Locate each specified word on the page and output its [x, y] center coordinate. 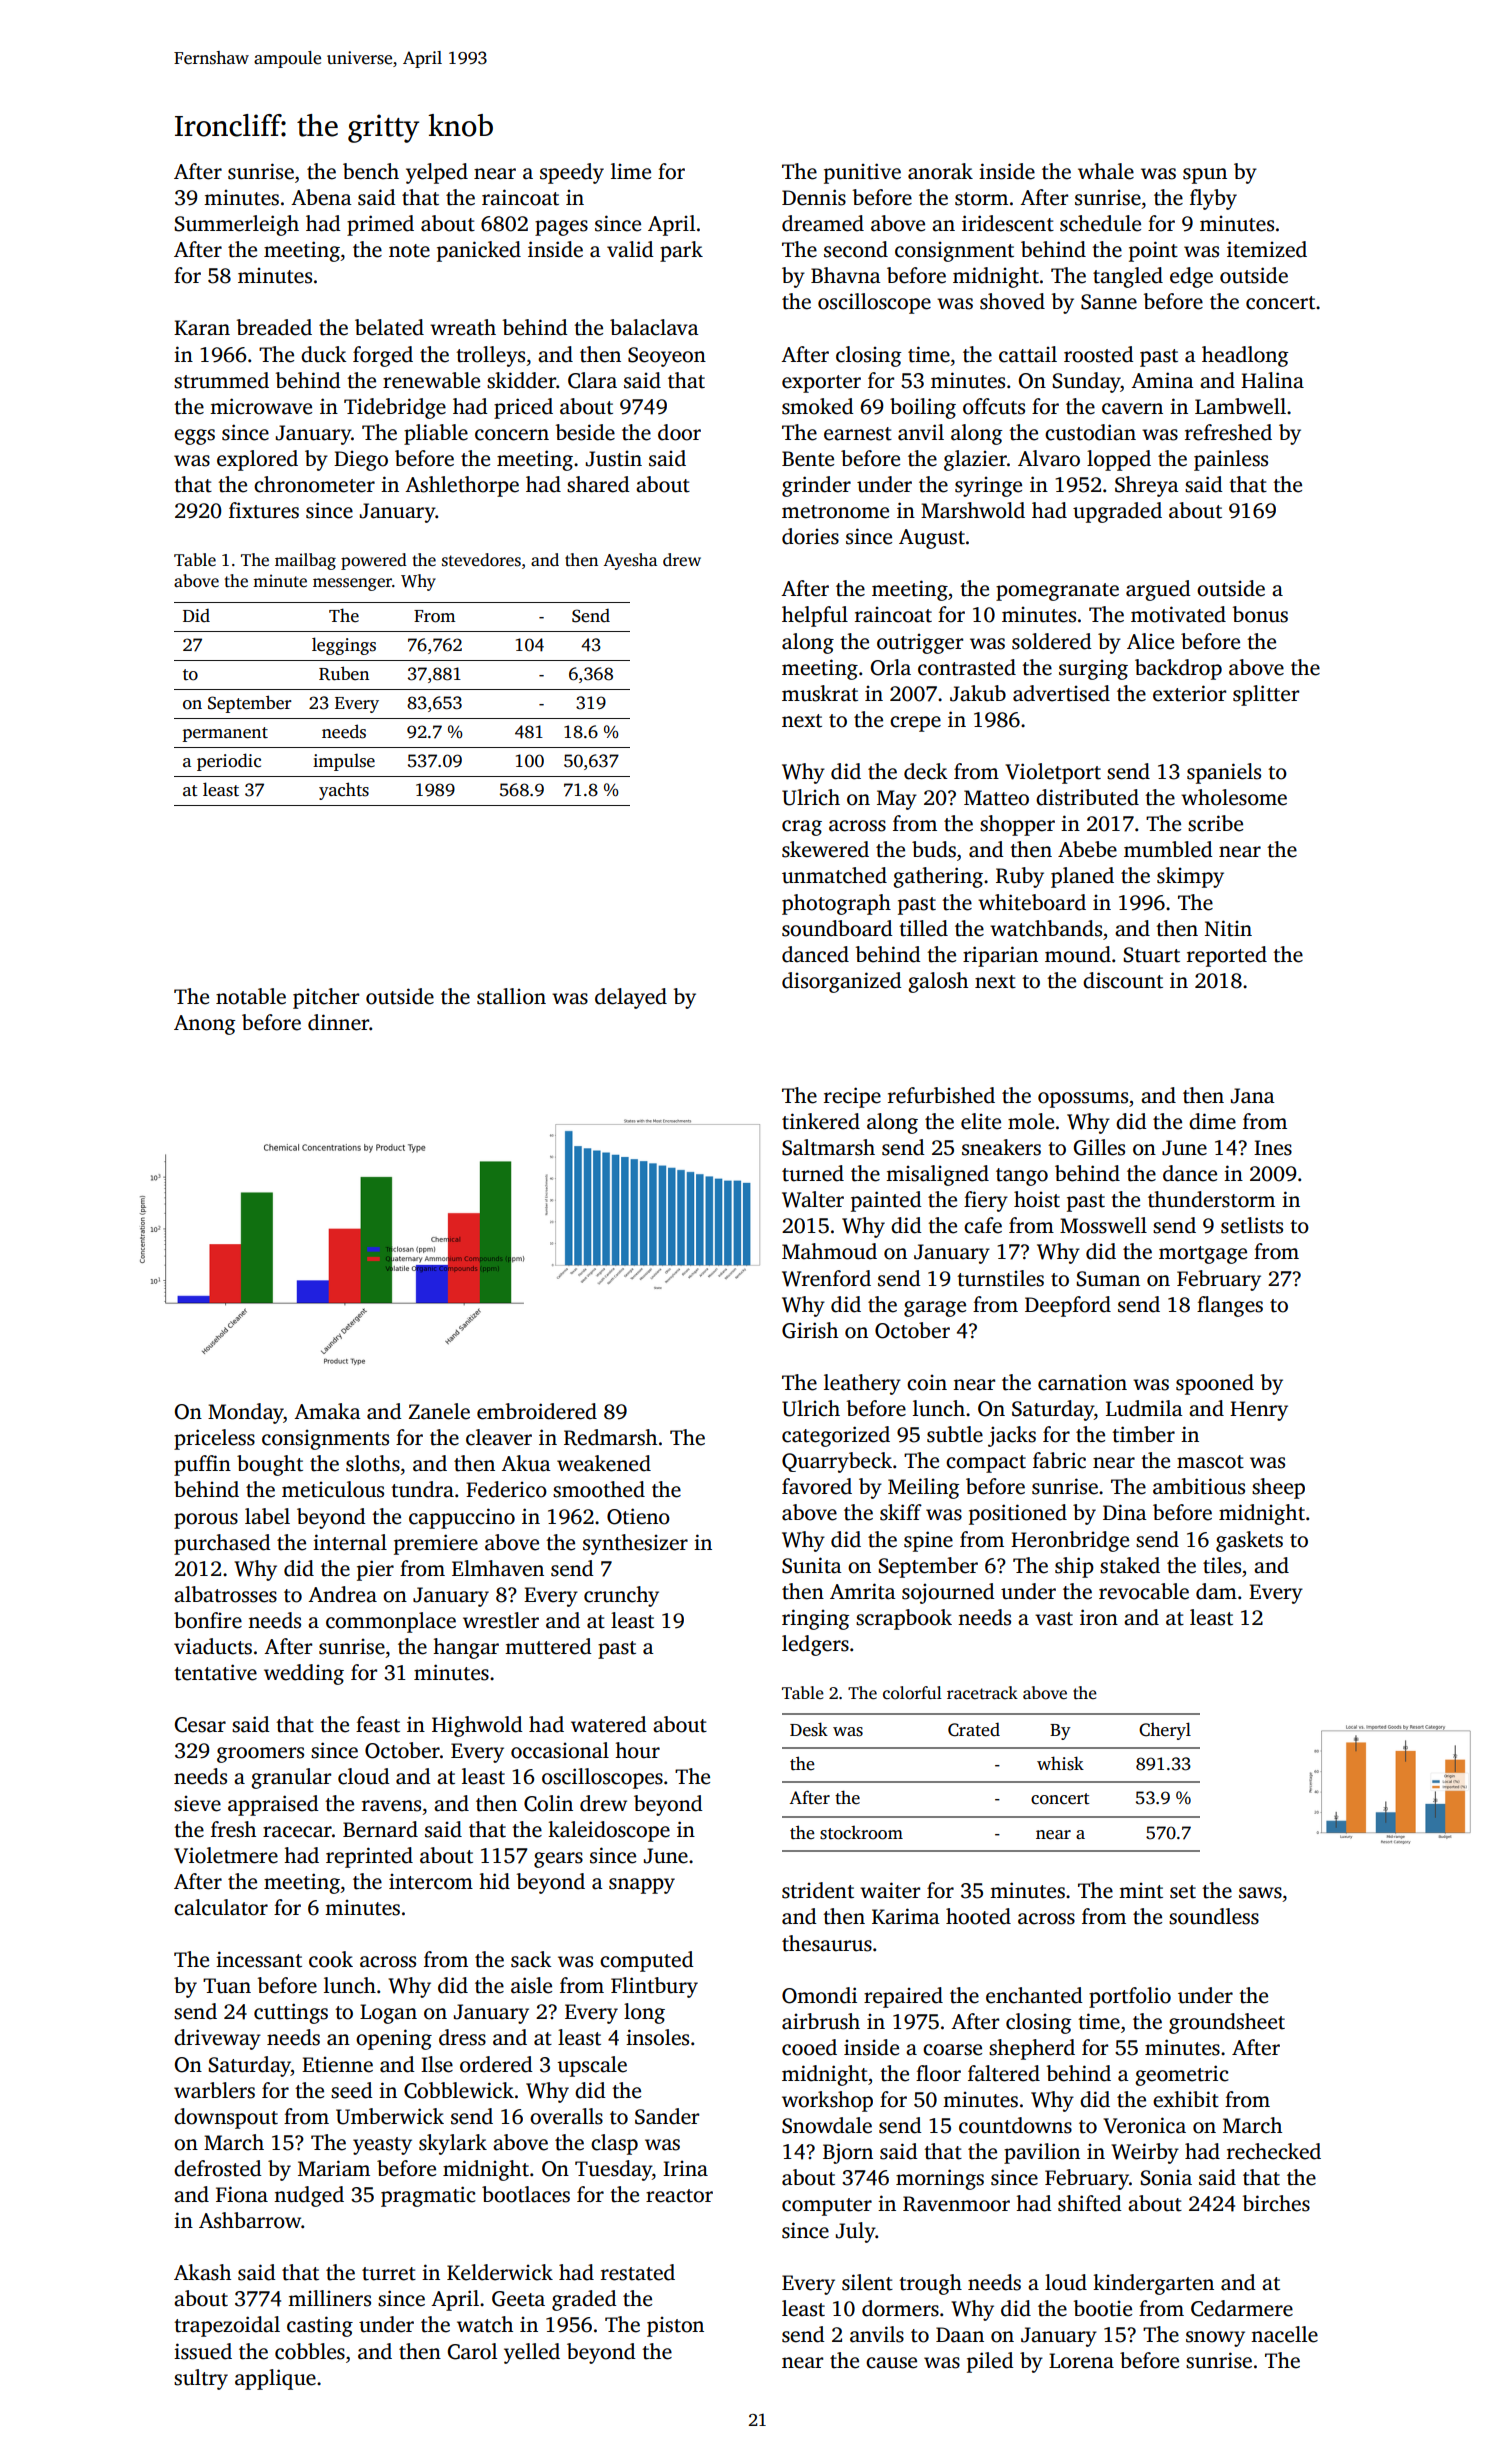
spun [1205, 176]
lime [631, 171]
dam [1216, 1591]
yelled [532, 2353]
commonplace [391, 1622]
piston [675, 2327]
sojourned [948, 1593]
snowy [1215, 2339]
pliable [436, 434]
